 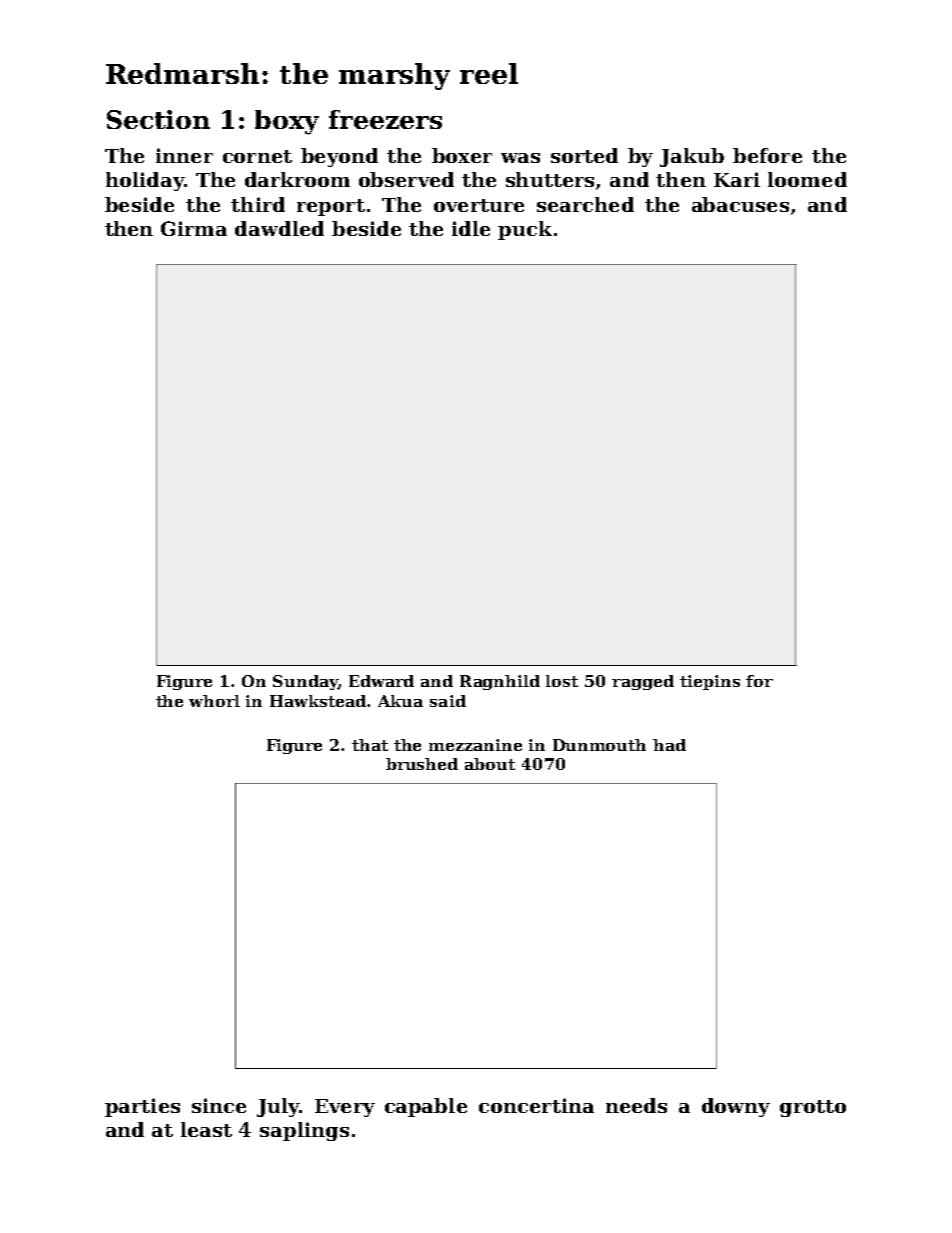 What do you see at coordinates (279, 228) in the image?
I see `dawdled` at bounding box center [279, 228].
